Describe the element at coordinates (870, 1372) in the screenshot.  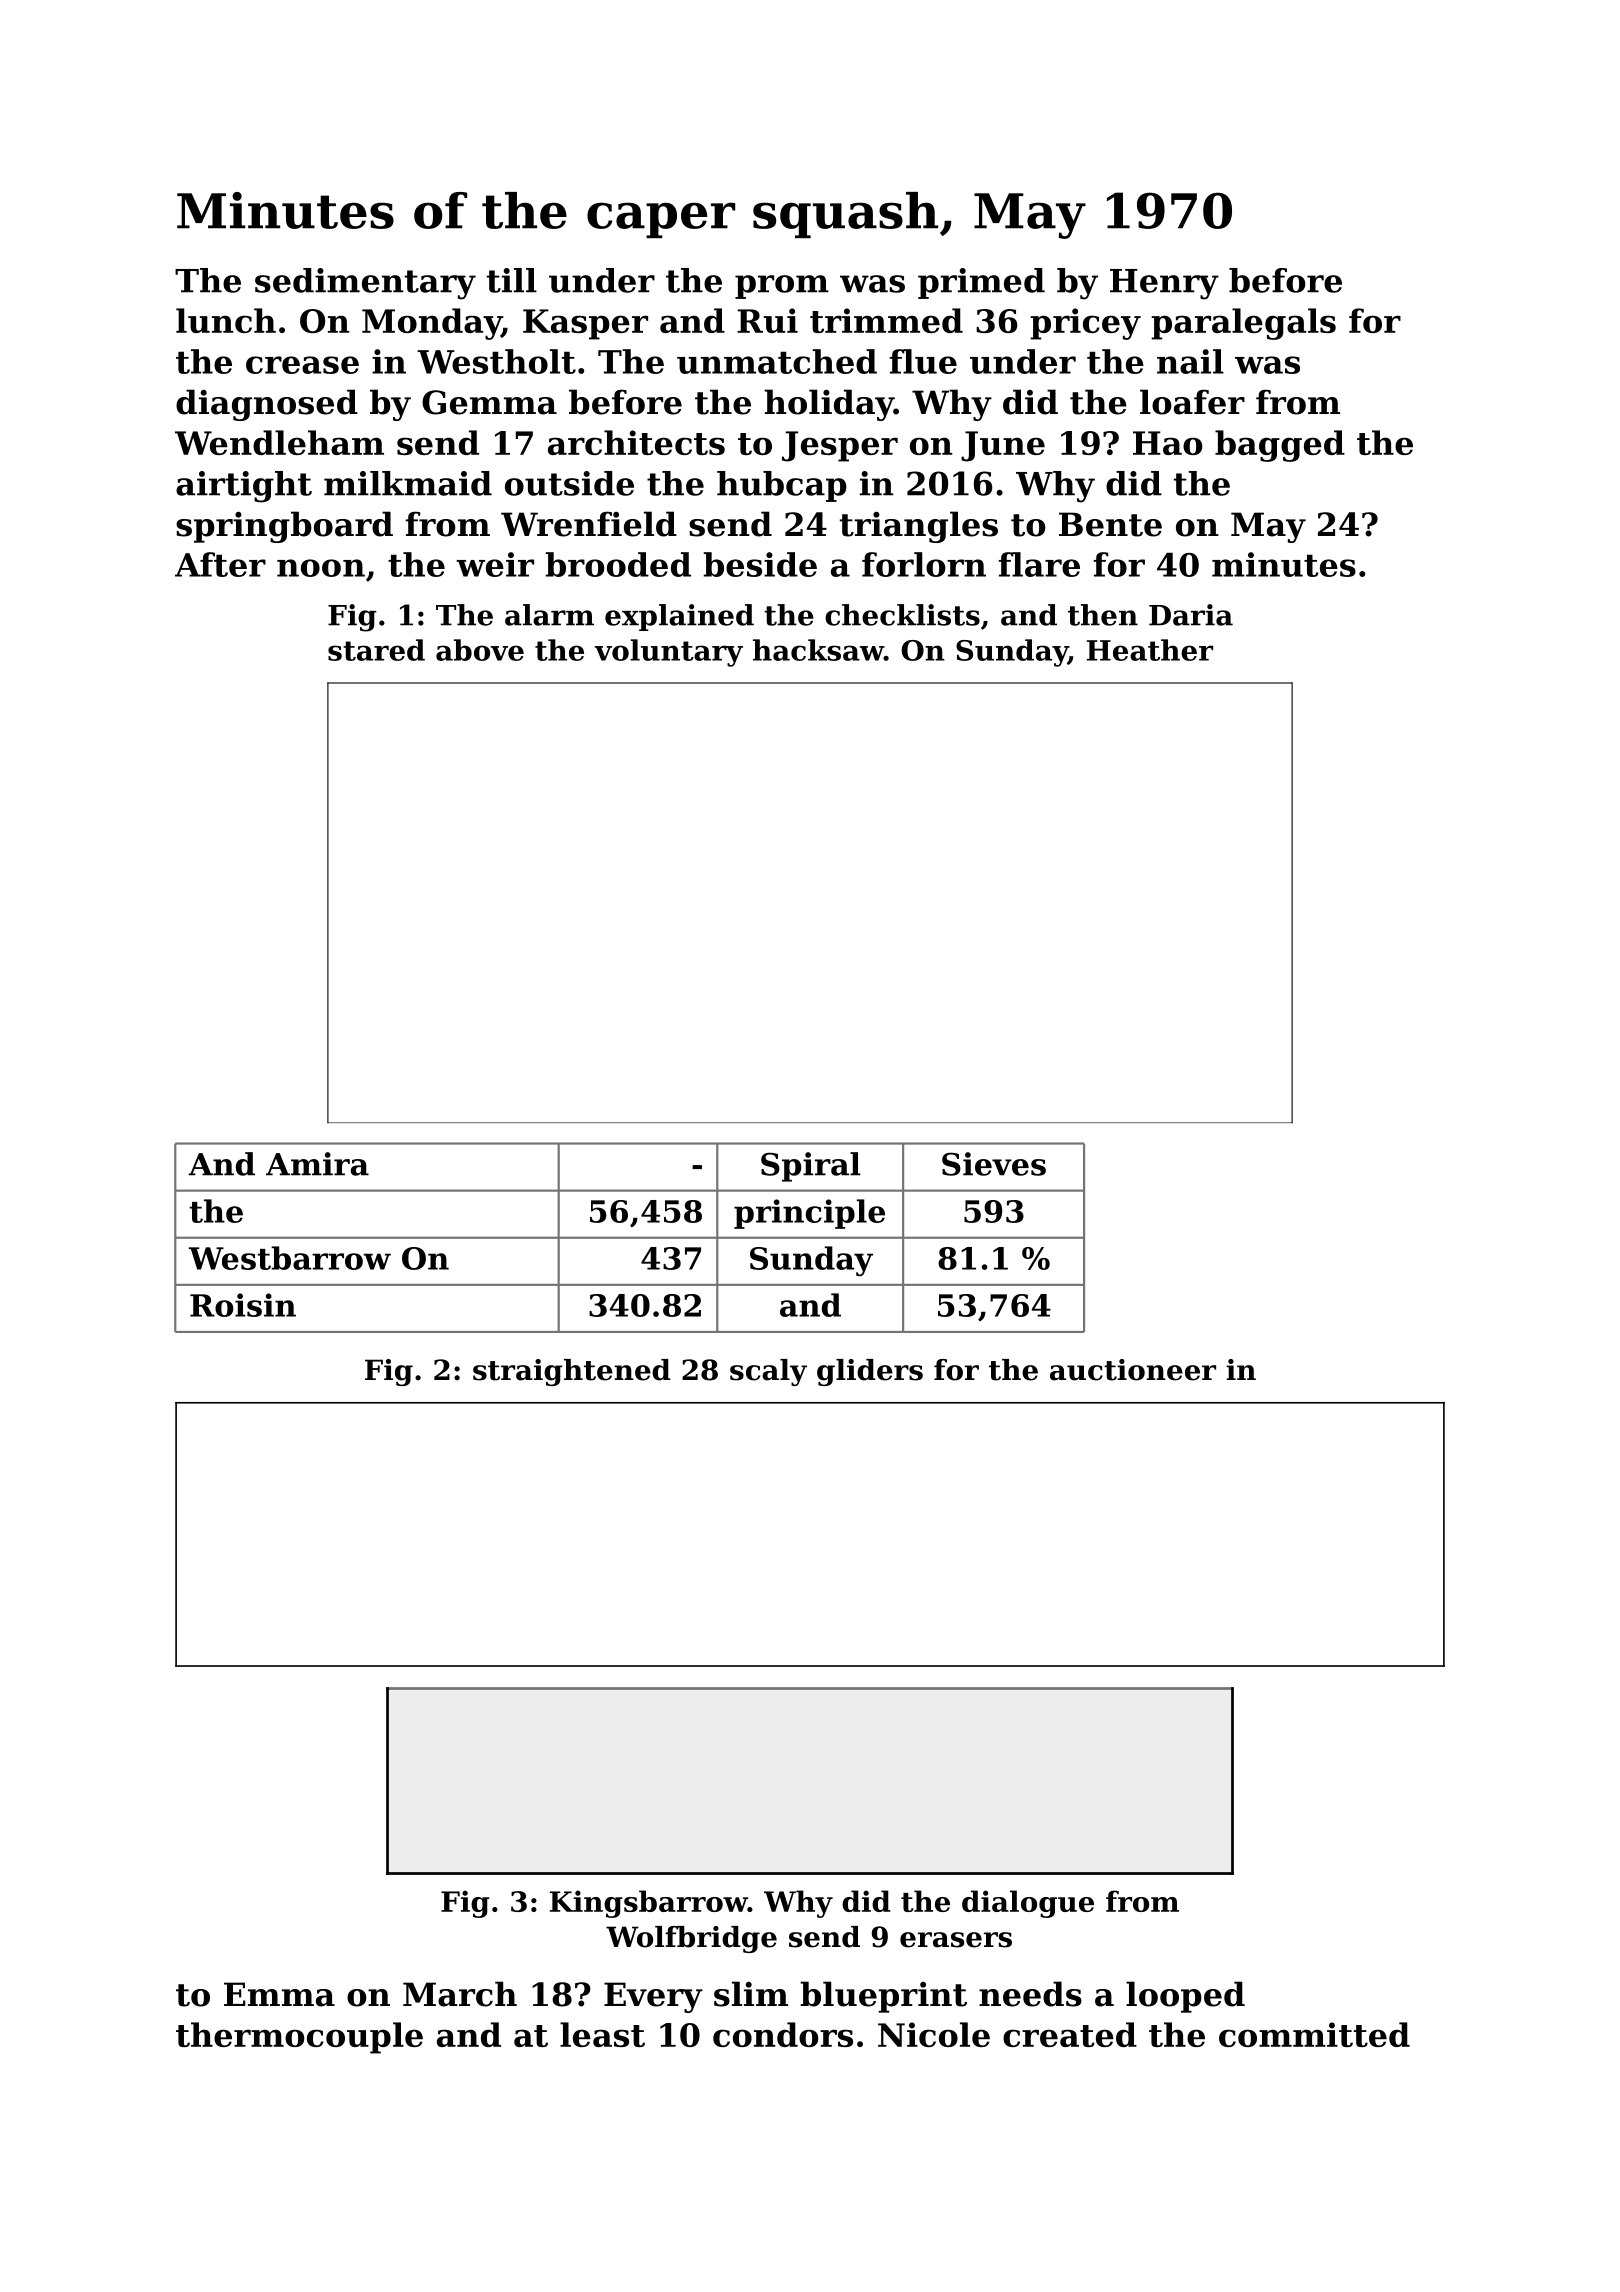
I see `gliders` at that location.
